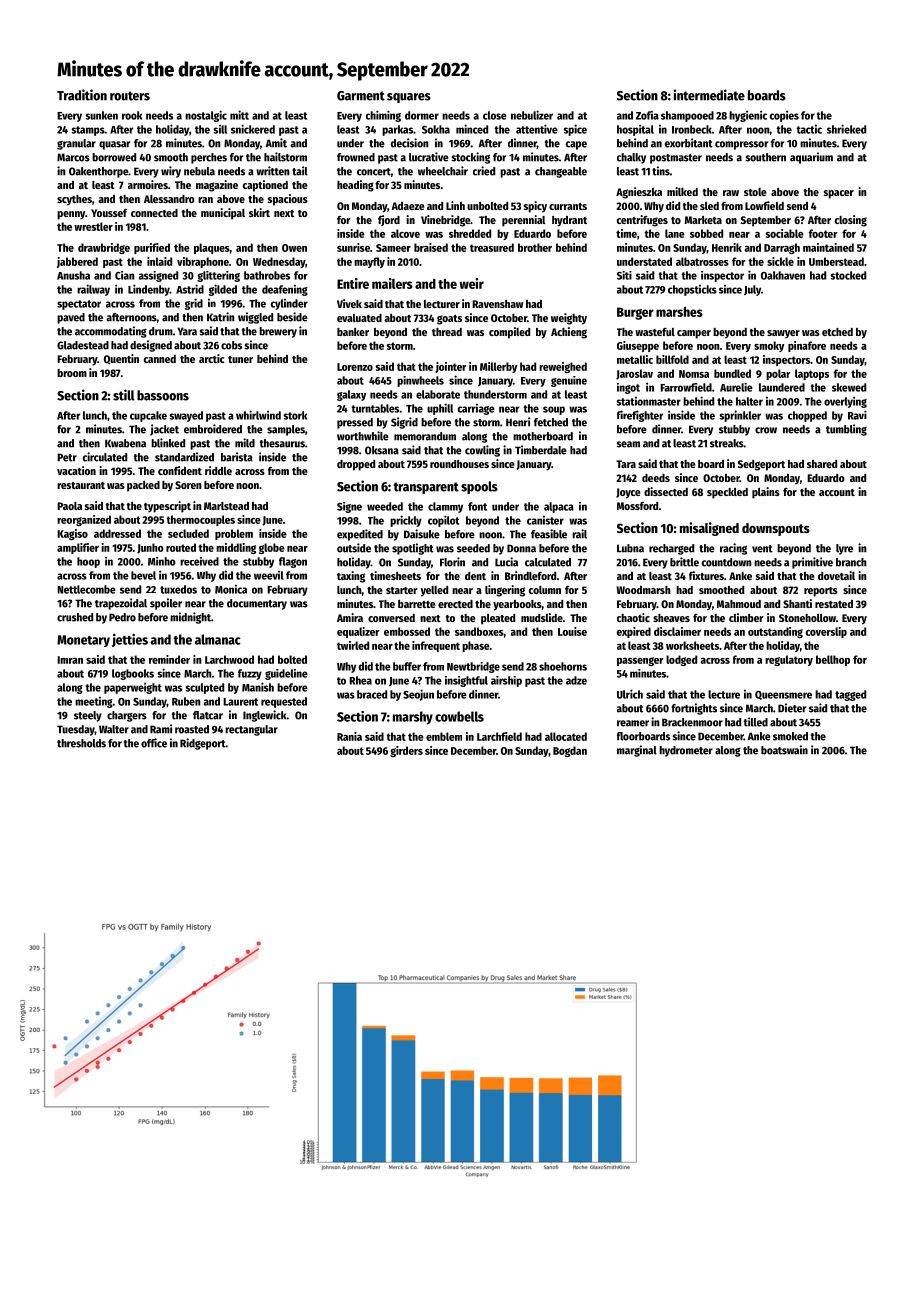 The width and height of the screenshot is (924, 1308). I want to click on steely, so click(88, 716).
